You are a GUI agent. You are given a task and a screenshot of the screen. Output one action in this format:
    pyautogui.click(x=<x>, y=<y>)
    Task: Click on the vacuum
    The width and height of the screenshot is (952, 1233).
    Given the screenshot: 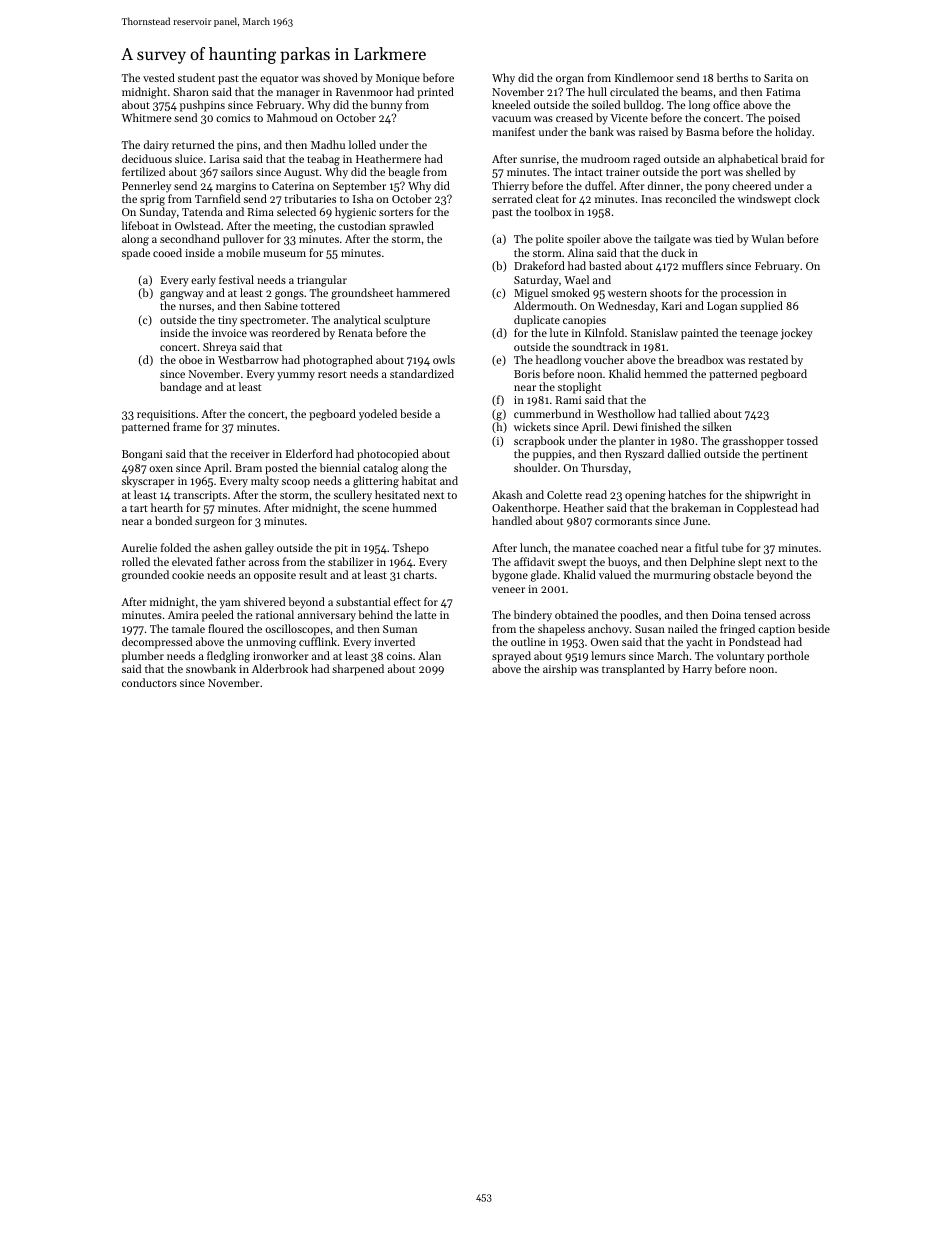 What is the action you would take?
    pyautogui.click(x=511, y=119)
